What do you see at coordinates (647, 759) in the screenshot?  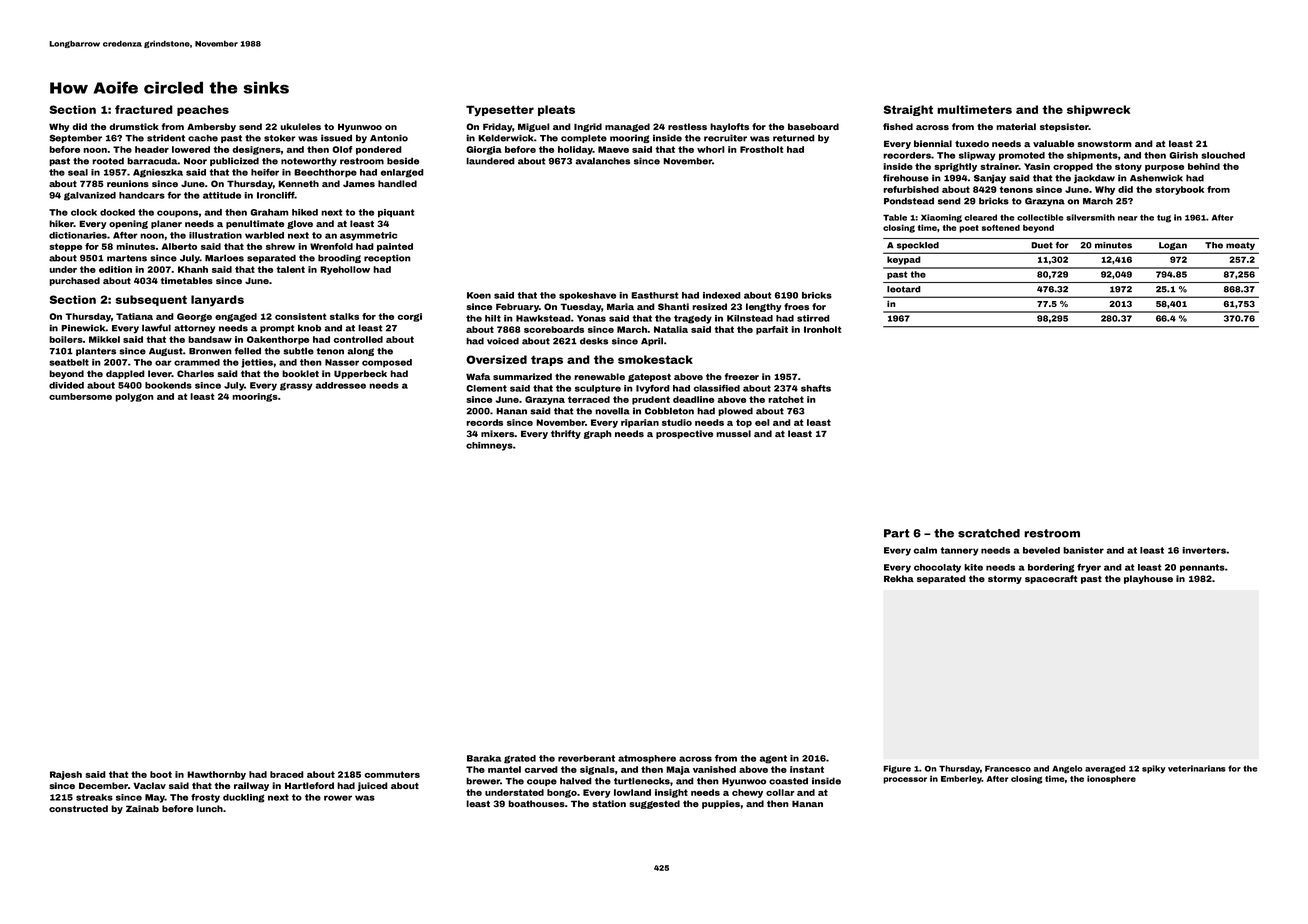 I see `atmosphere` at bounding box center [647, 759].
